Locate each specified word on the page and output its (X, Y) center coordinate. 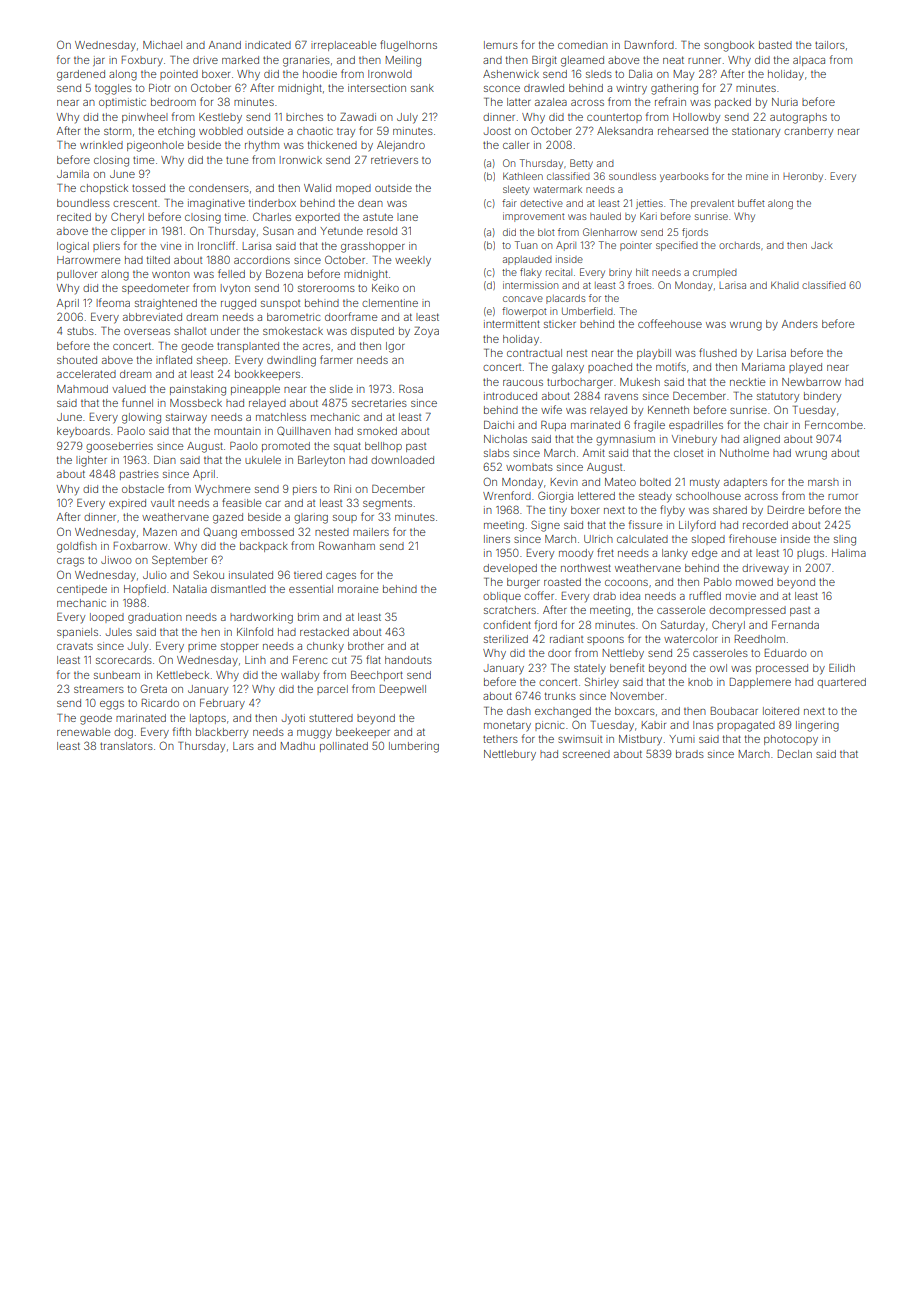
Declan (795, 754)
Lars (243, 746)
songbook (729, 46)
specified (677, 246)
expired (127, 504)
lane (407, 217)
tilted (158, 260)
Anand (225, 45)
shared (730, 510)
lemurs (501, 45)
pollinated (344, 747)
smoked (377, 431)
